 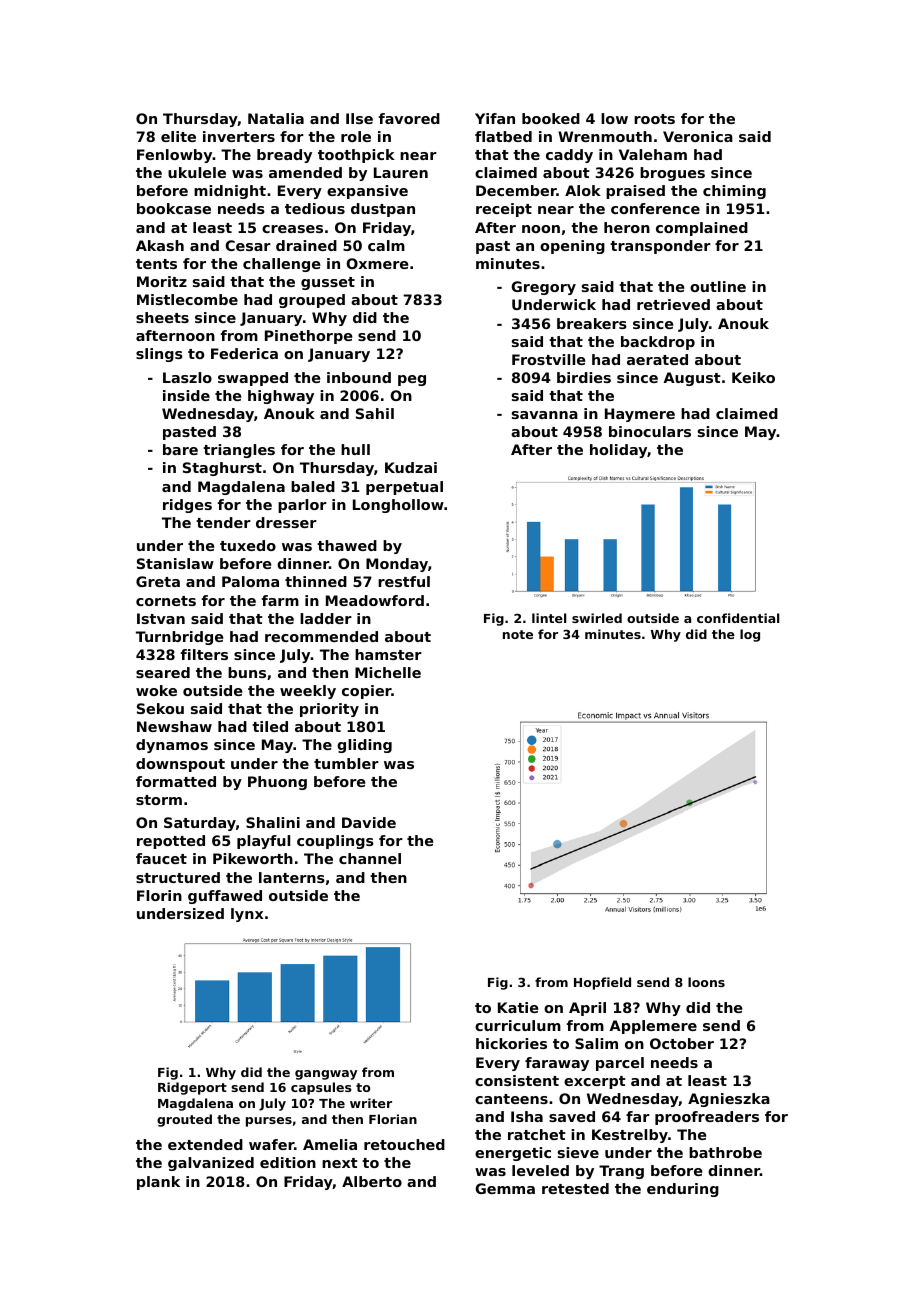 I want to click on curriculum, so click(x=518, y=1025).
